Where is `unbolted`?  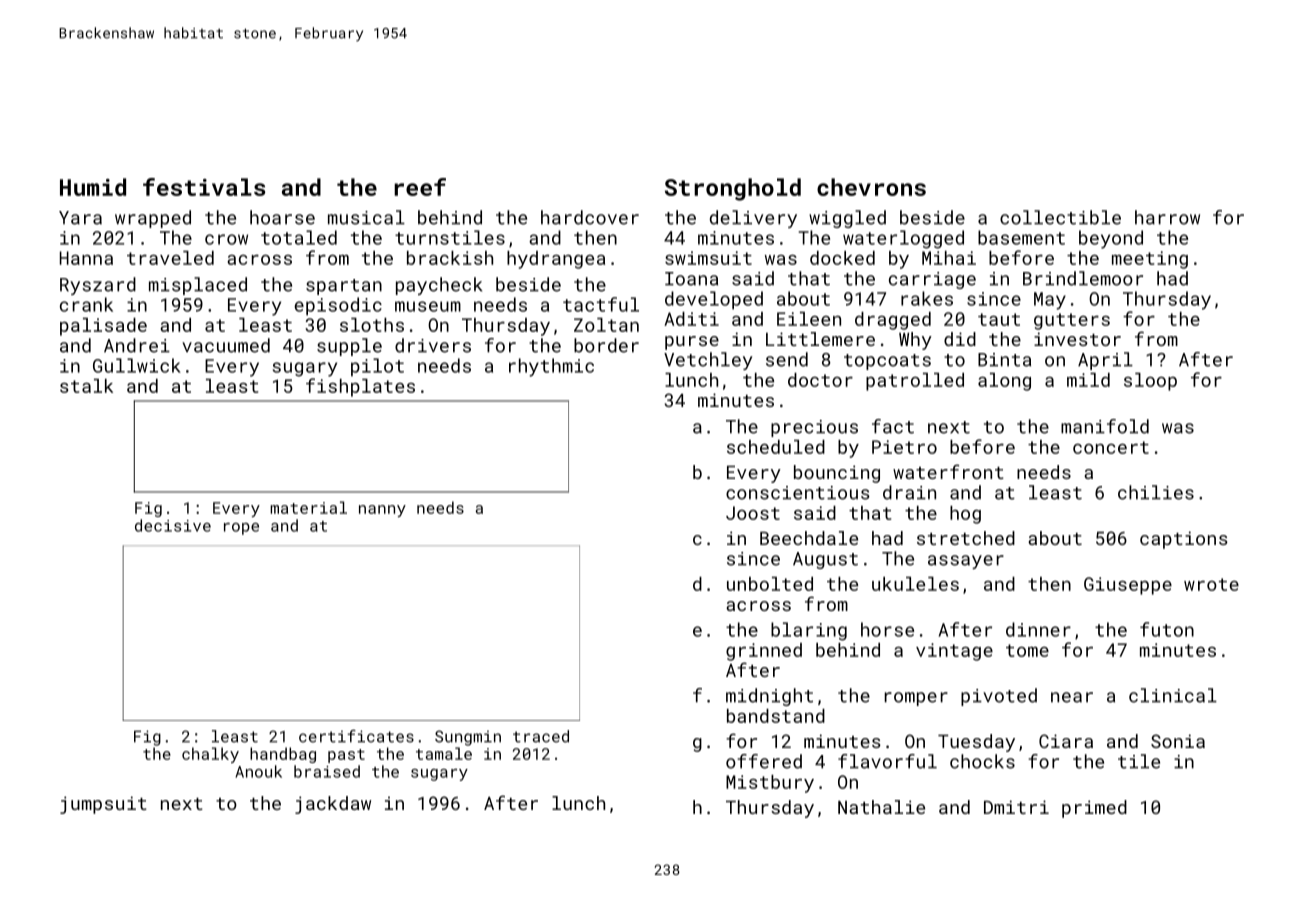
unbolted is located at coordinates (770, 584).
